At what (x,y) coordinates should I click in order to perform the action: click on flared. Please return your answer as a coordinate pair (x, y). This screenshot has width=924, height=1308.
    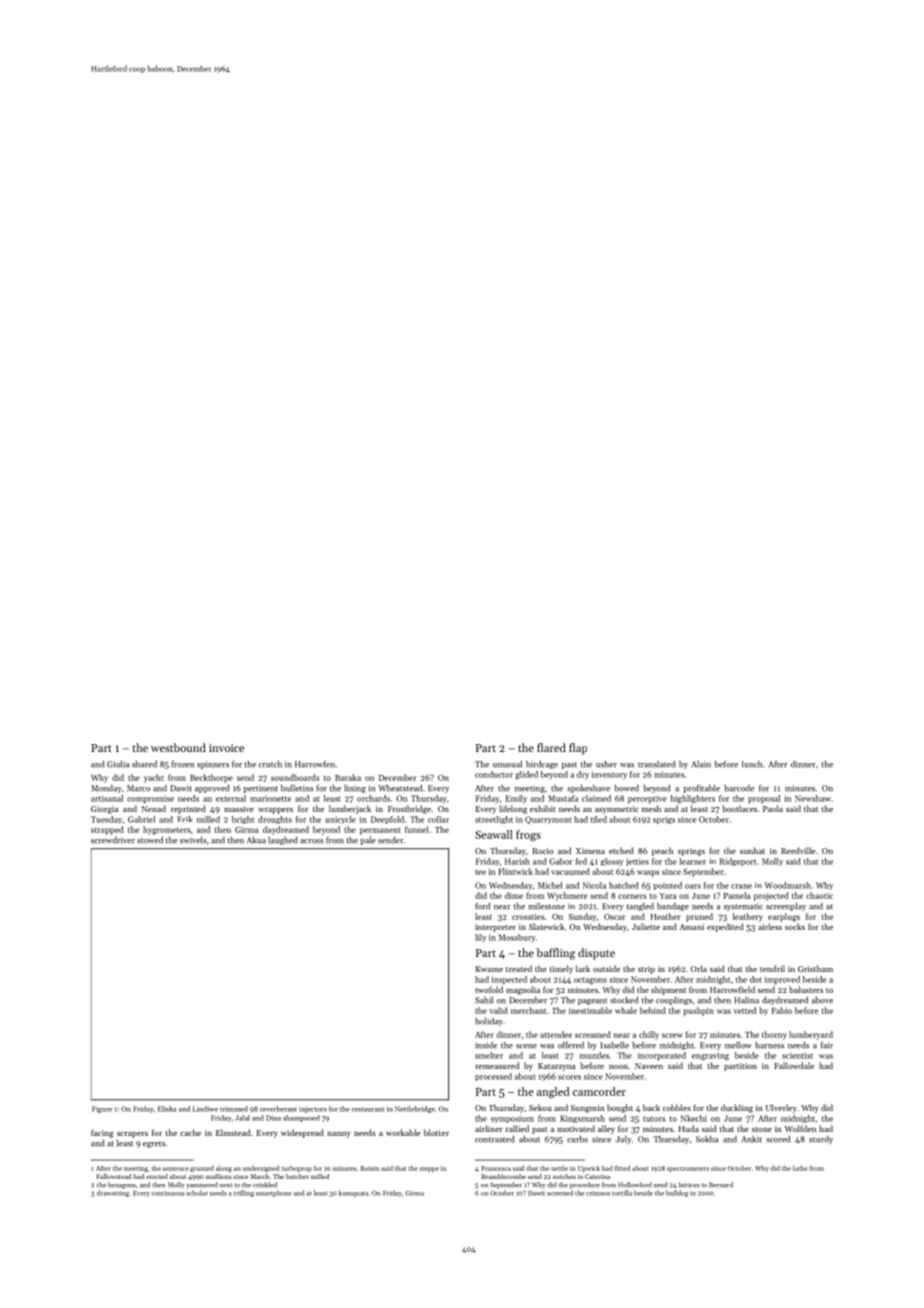
    Looking at the image, I should click on (551, 747).
